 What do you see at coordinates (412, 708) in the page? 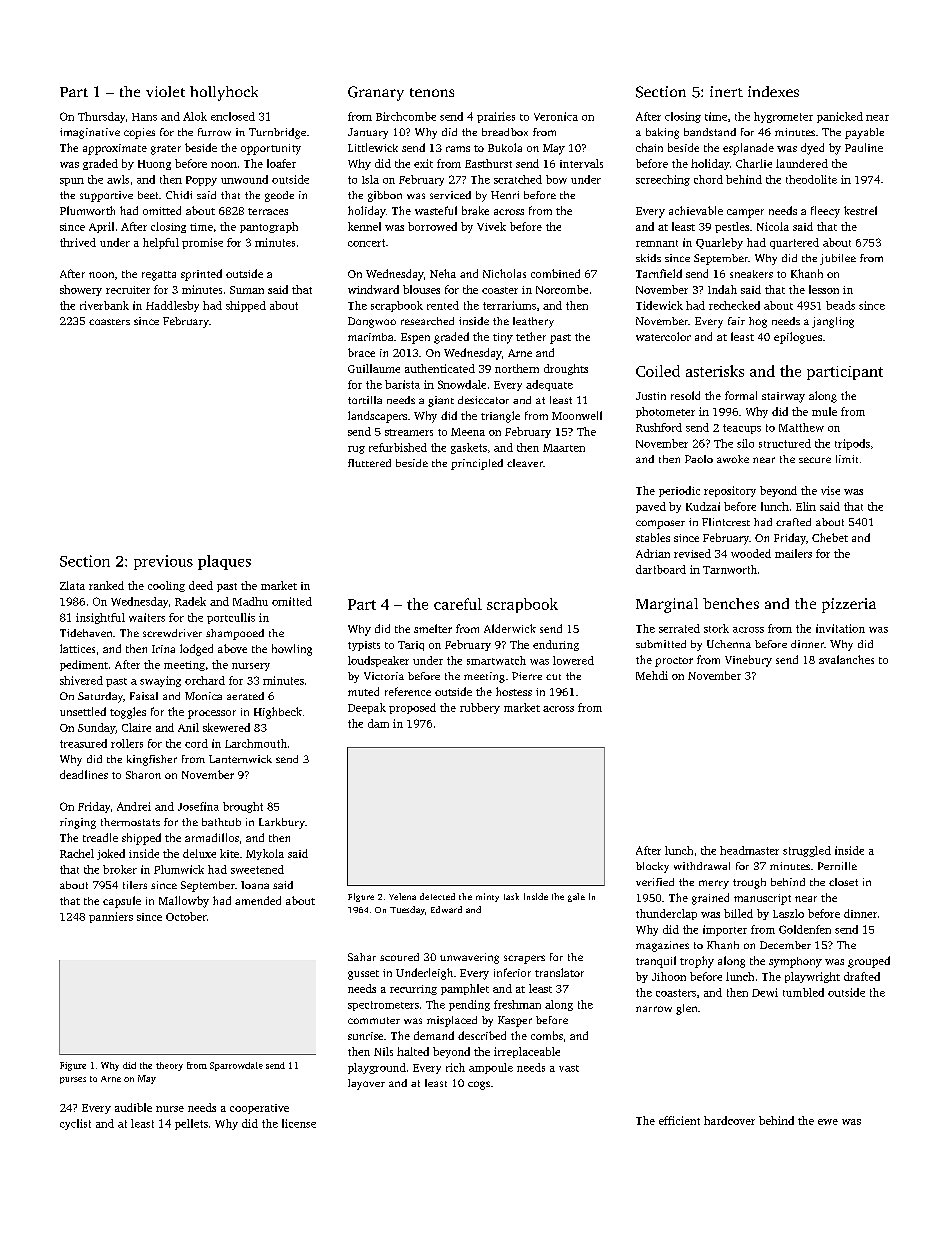
I see `proposed` at bounding box center [412, 708].
